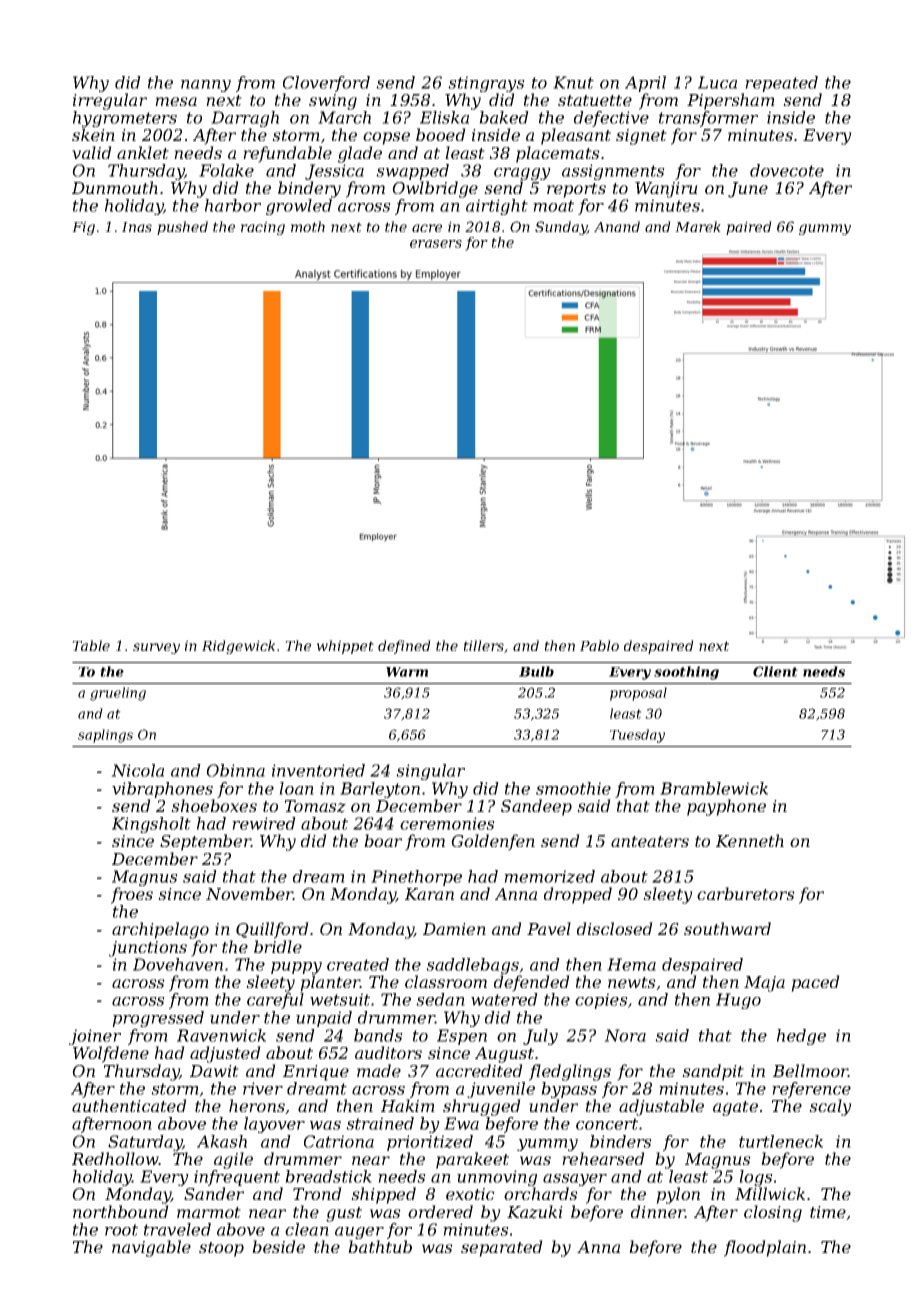 Image resolution: width=924 pixels, height=1308 pixels. What do you see at coordinates (278, 946) in the screenshot?
I see `bridle` at bounding box center [278, 946].
